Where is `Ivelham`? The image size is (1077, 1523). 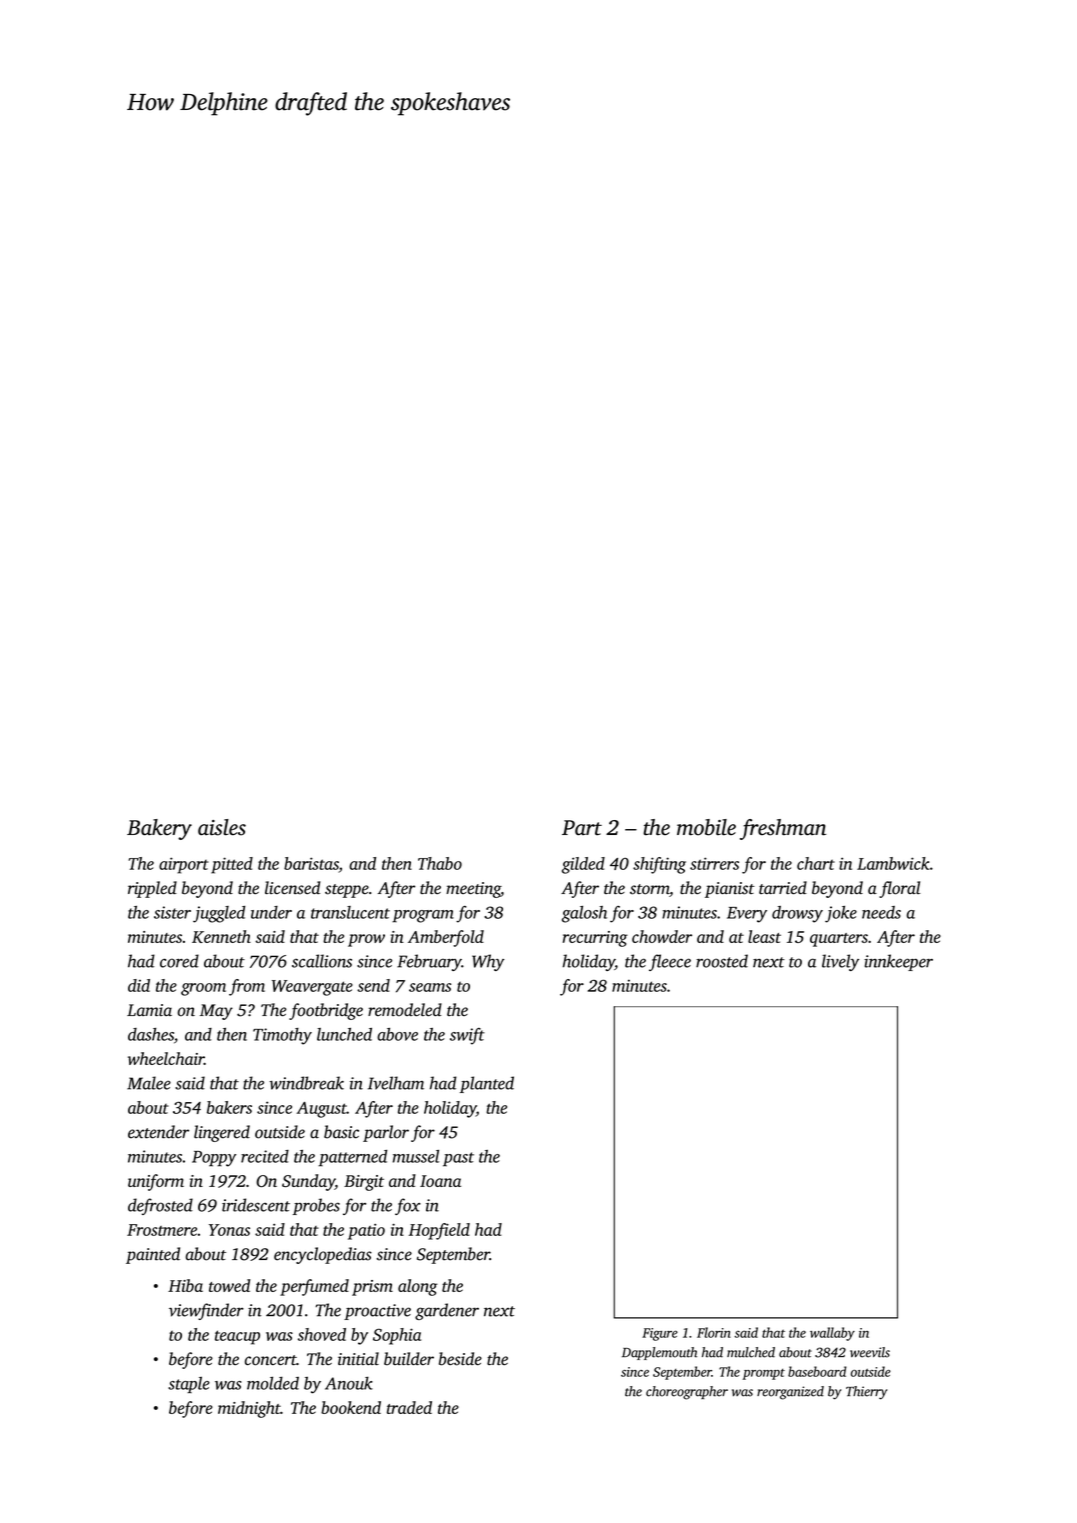
Ivelham is located at coordinates (396, 1083).
